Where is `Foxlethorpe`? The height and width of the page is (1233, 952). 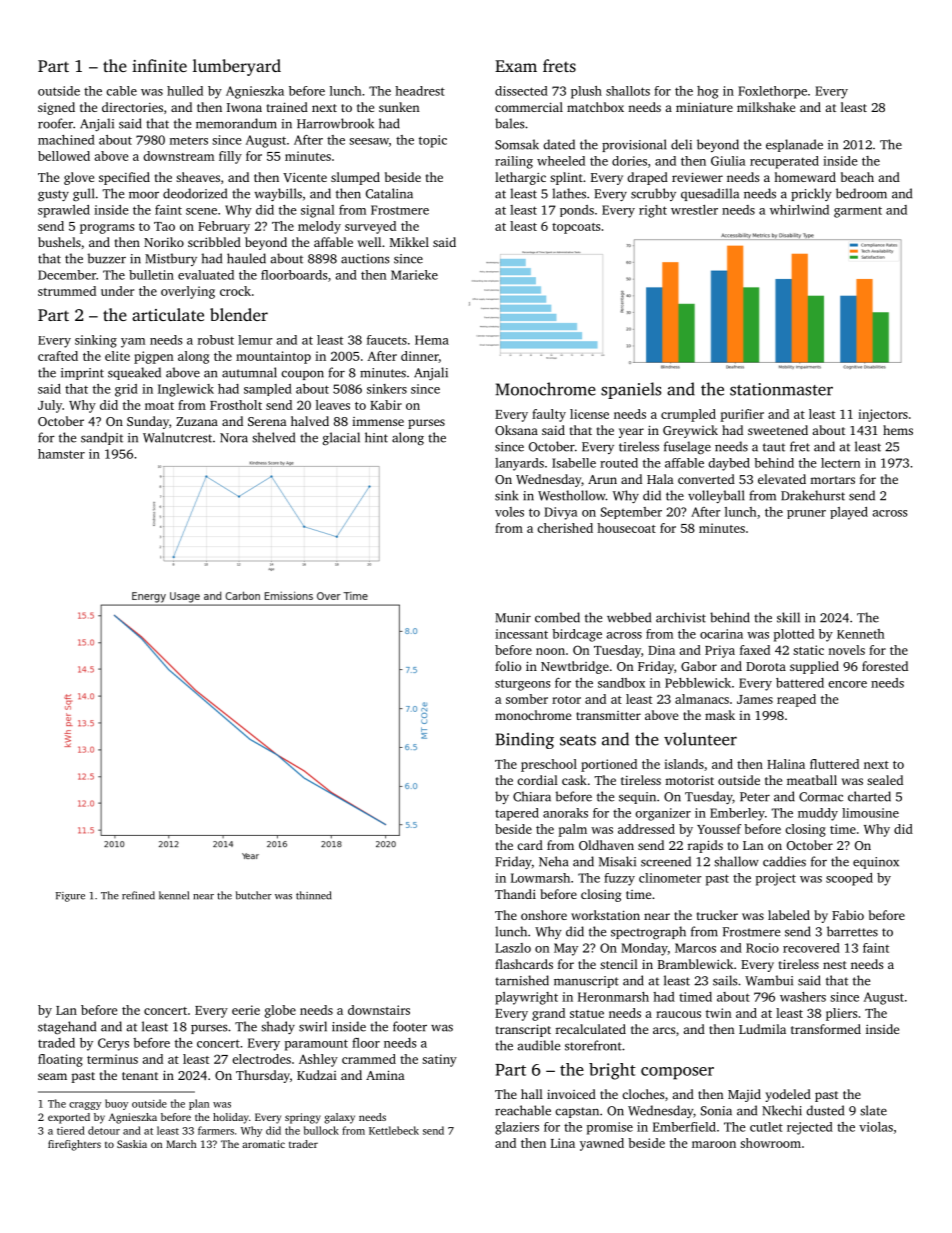
Foxlethorpe is located at coordinates (772, 92).
